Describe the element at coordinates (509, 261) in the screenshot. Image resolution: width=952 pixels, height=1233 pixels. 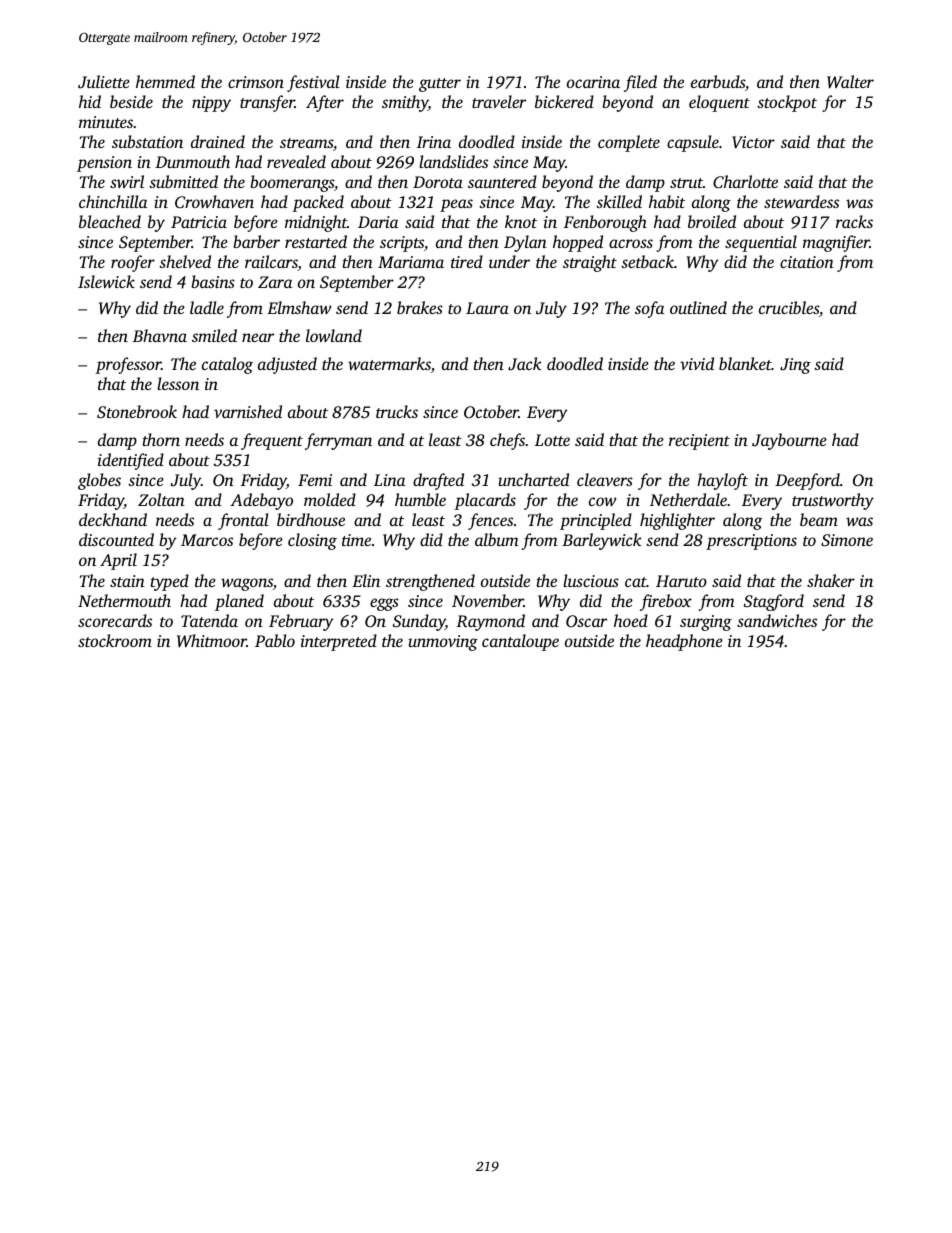
I see `under` at that location.
